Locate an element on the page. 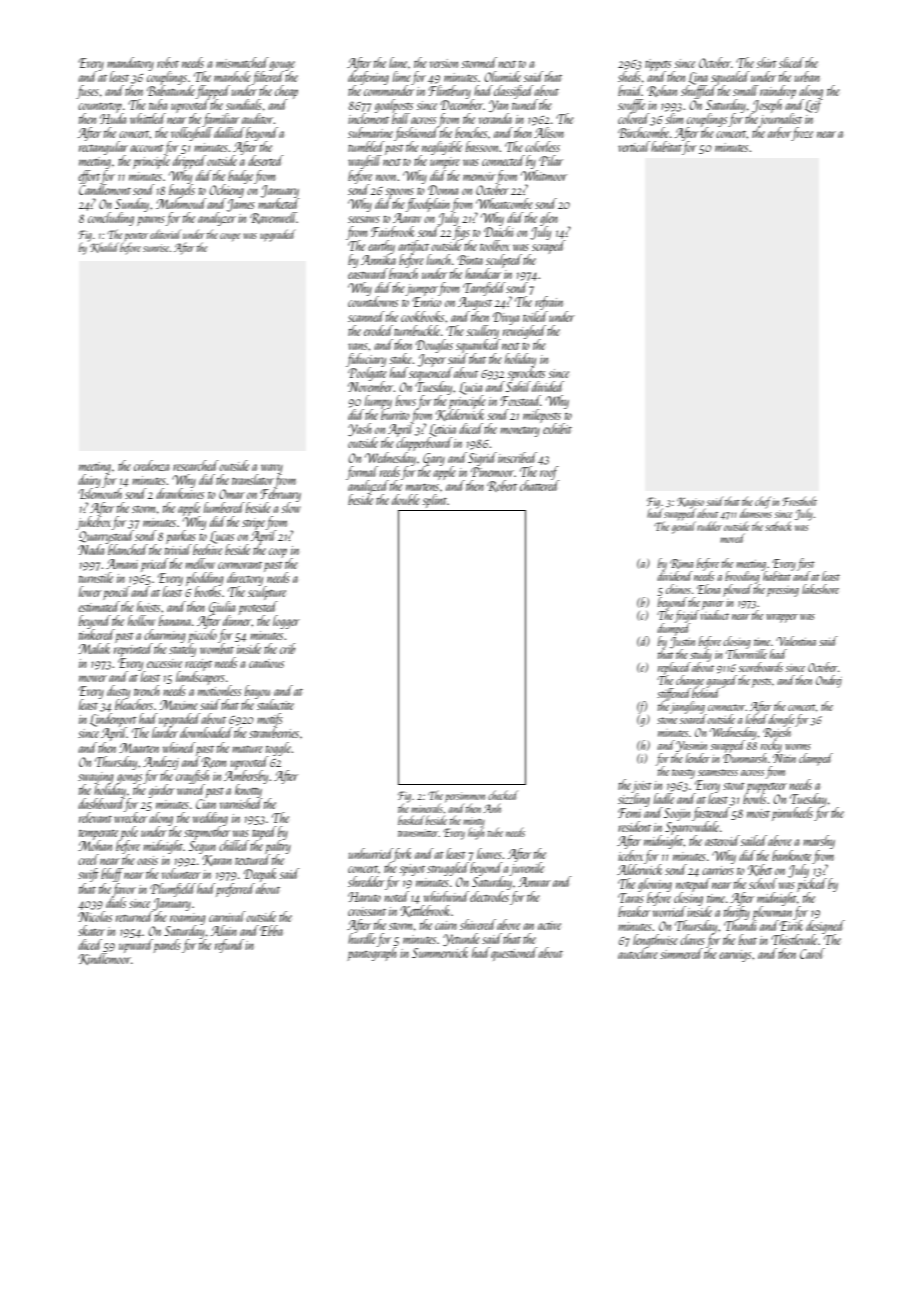  credenza is located at coordinates (151, 465).
